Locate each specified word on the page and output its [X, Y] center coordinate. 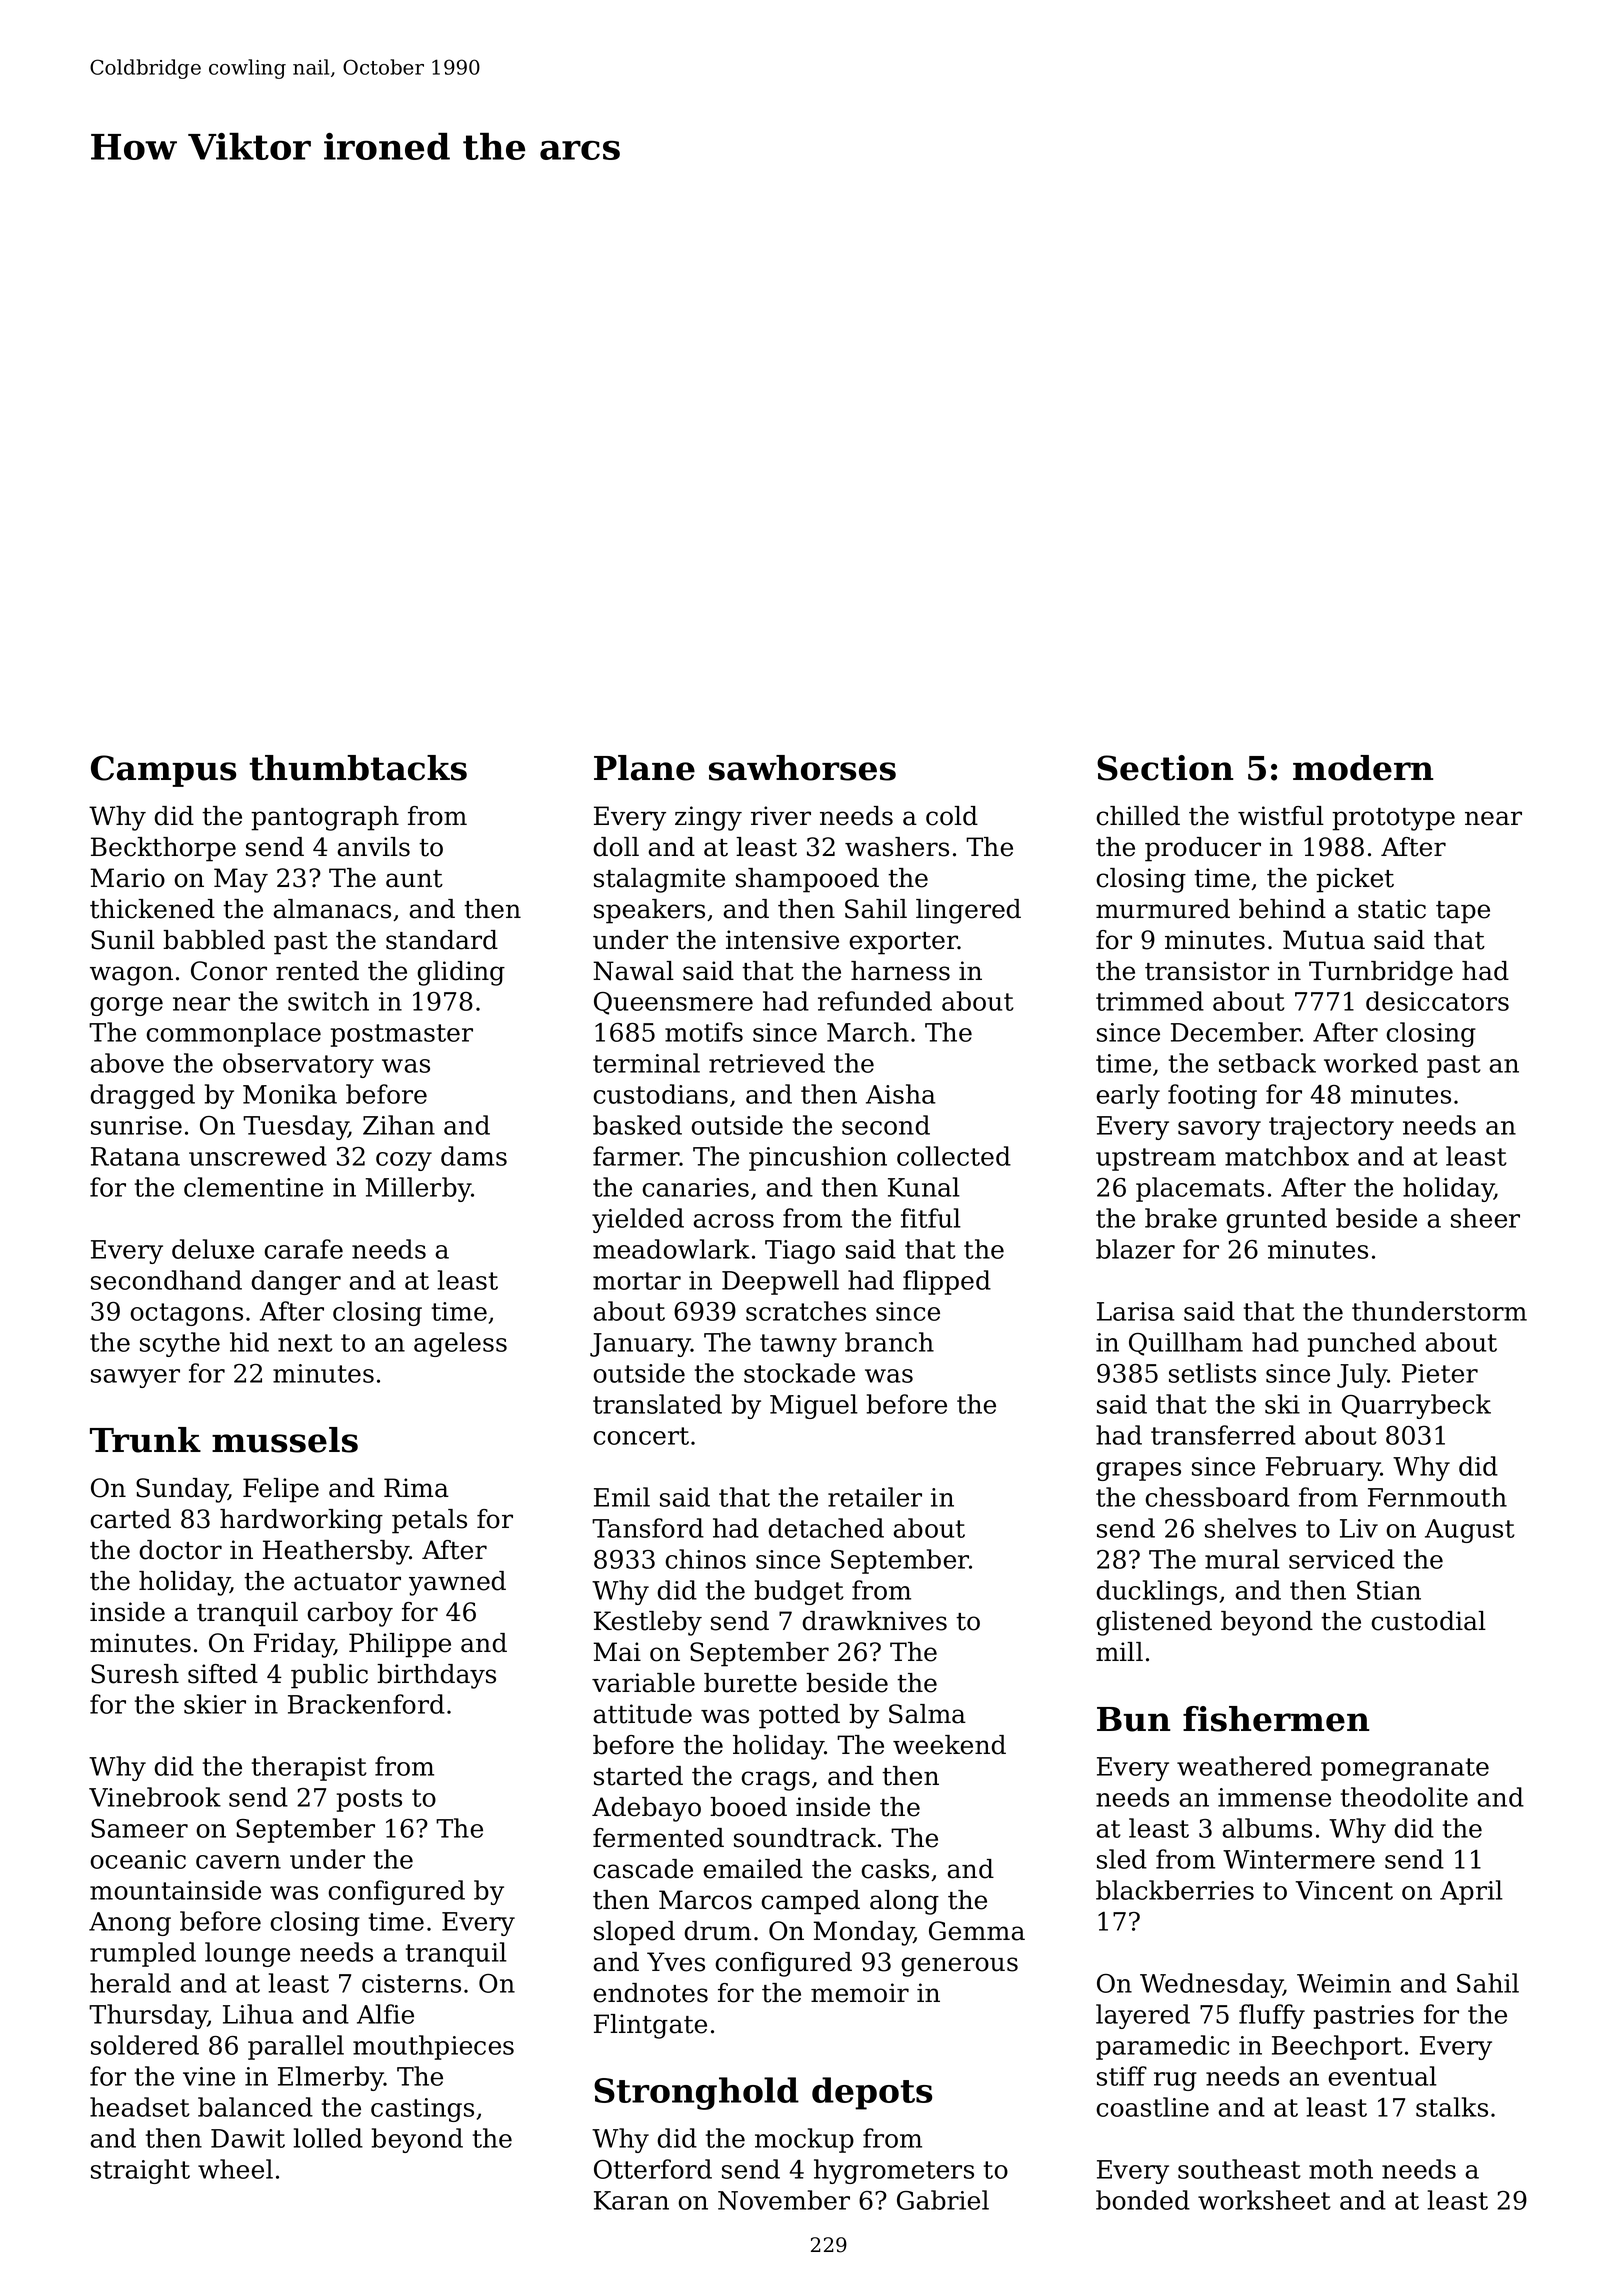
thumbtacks [358, 768]
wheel [235, 2169]
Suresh [135, 1674]
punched [1362, 1344]
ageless [460, 1344]
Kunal [924, 1187]
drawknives [874, 1621]
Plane [644, 768]
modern [1363, 768]
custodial [1428, 1621]
